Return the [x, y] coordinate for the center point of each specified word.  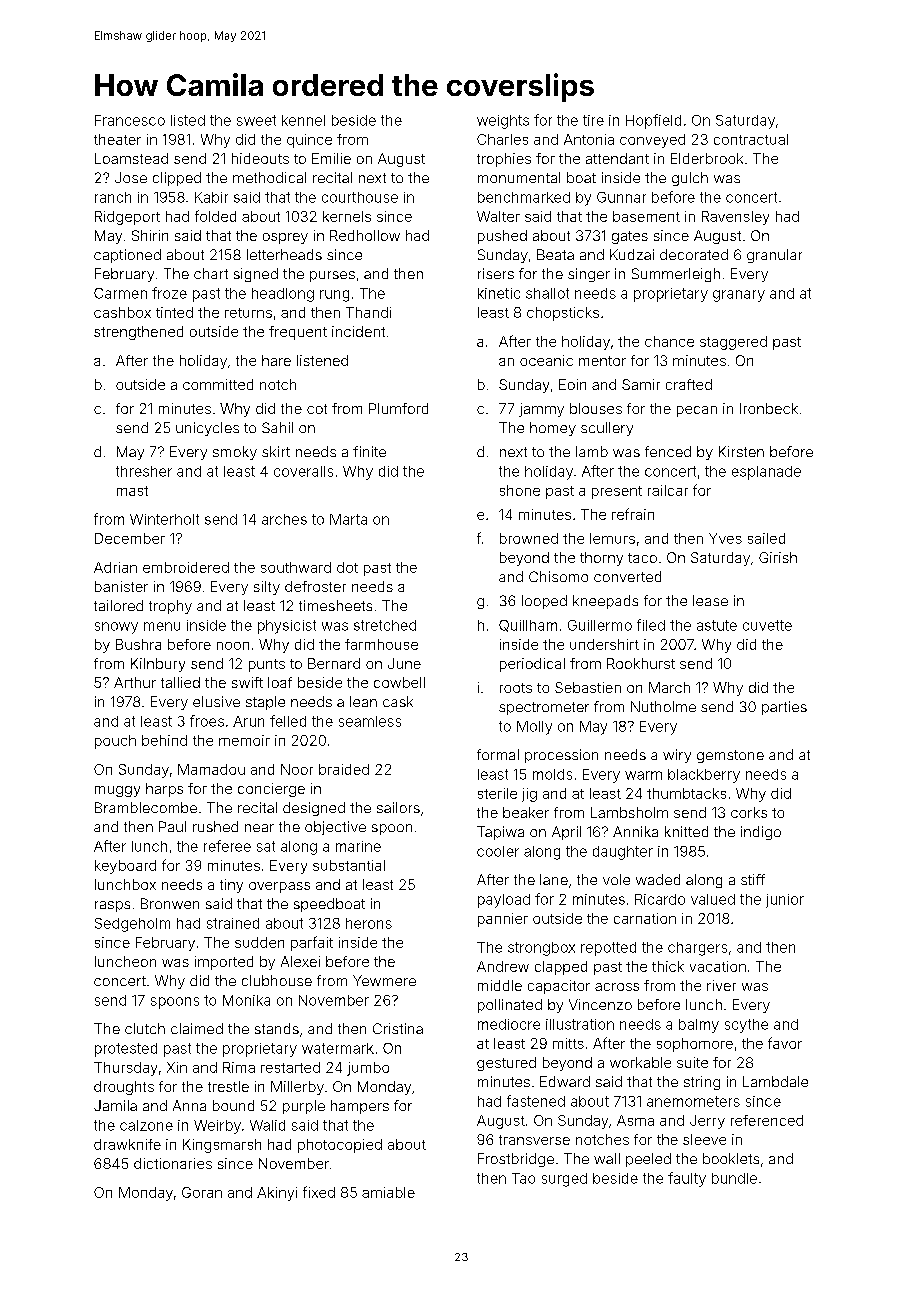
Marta [348, 519]
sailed [766, 538]
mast [132, 491]
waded [658, 879]
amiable [388, 1192]
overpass [279, 887]
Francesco [130, 120]
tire [593, 120]
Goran [202, 1192]
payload [504, 901]
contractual [751, 139]
